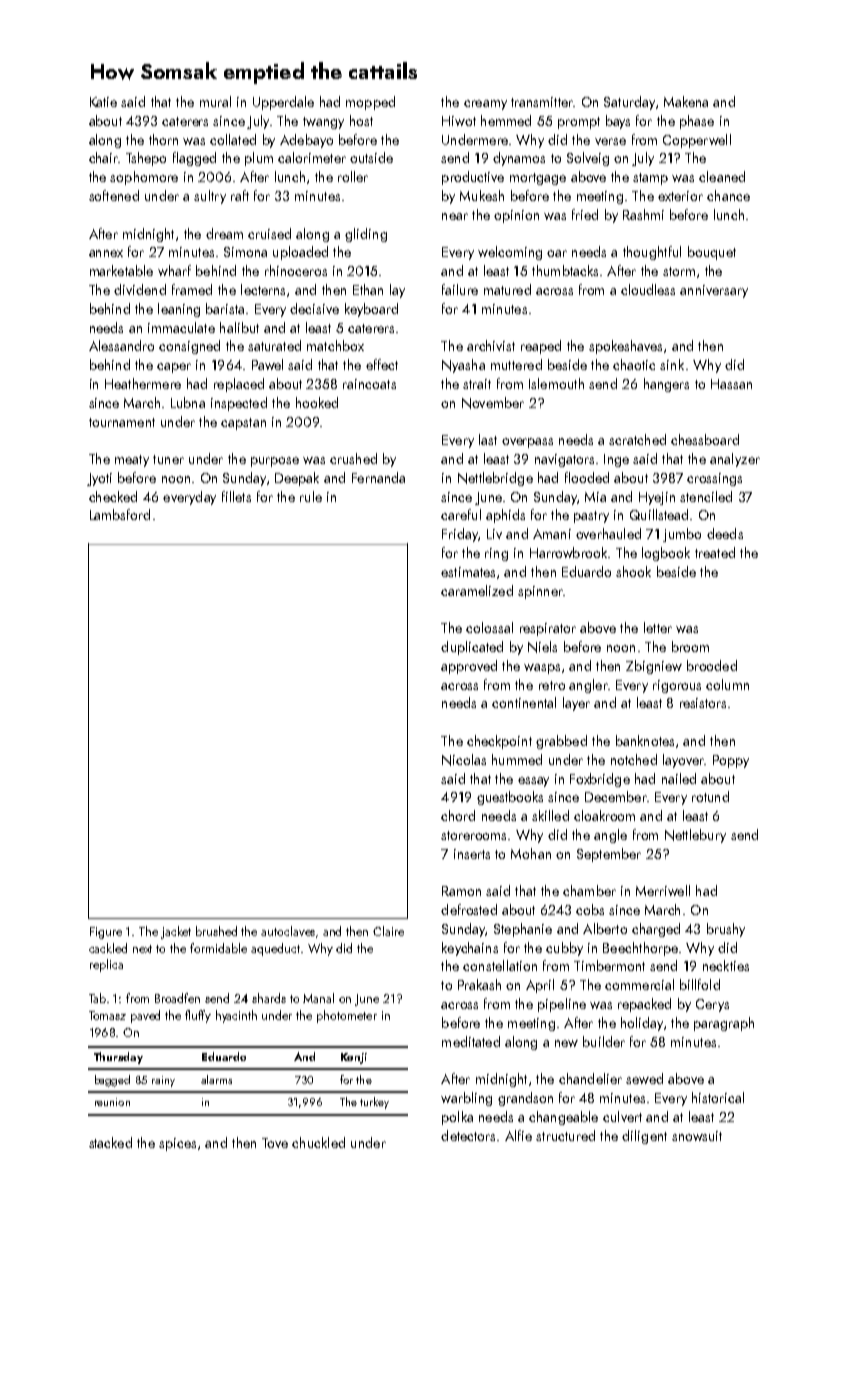  I want to click on capstan, so click(243, 424).
